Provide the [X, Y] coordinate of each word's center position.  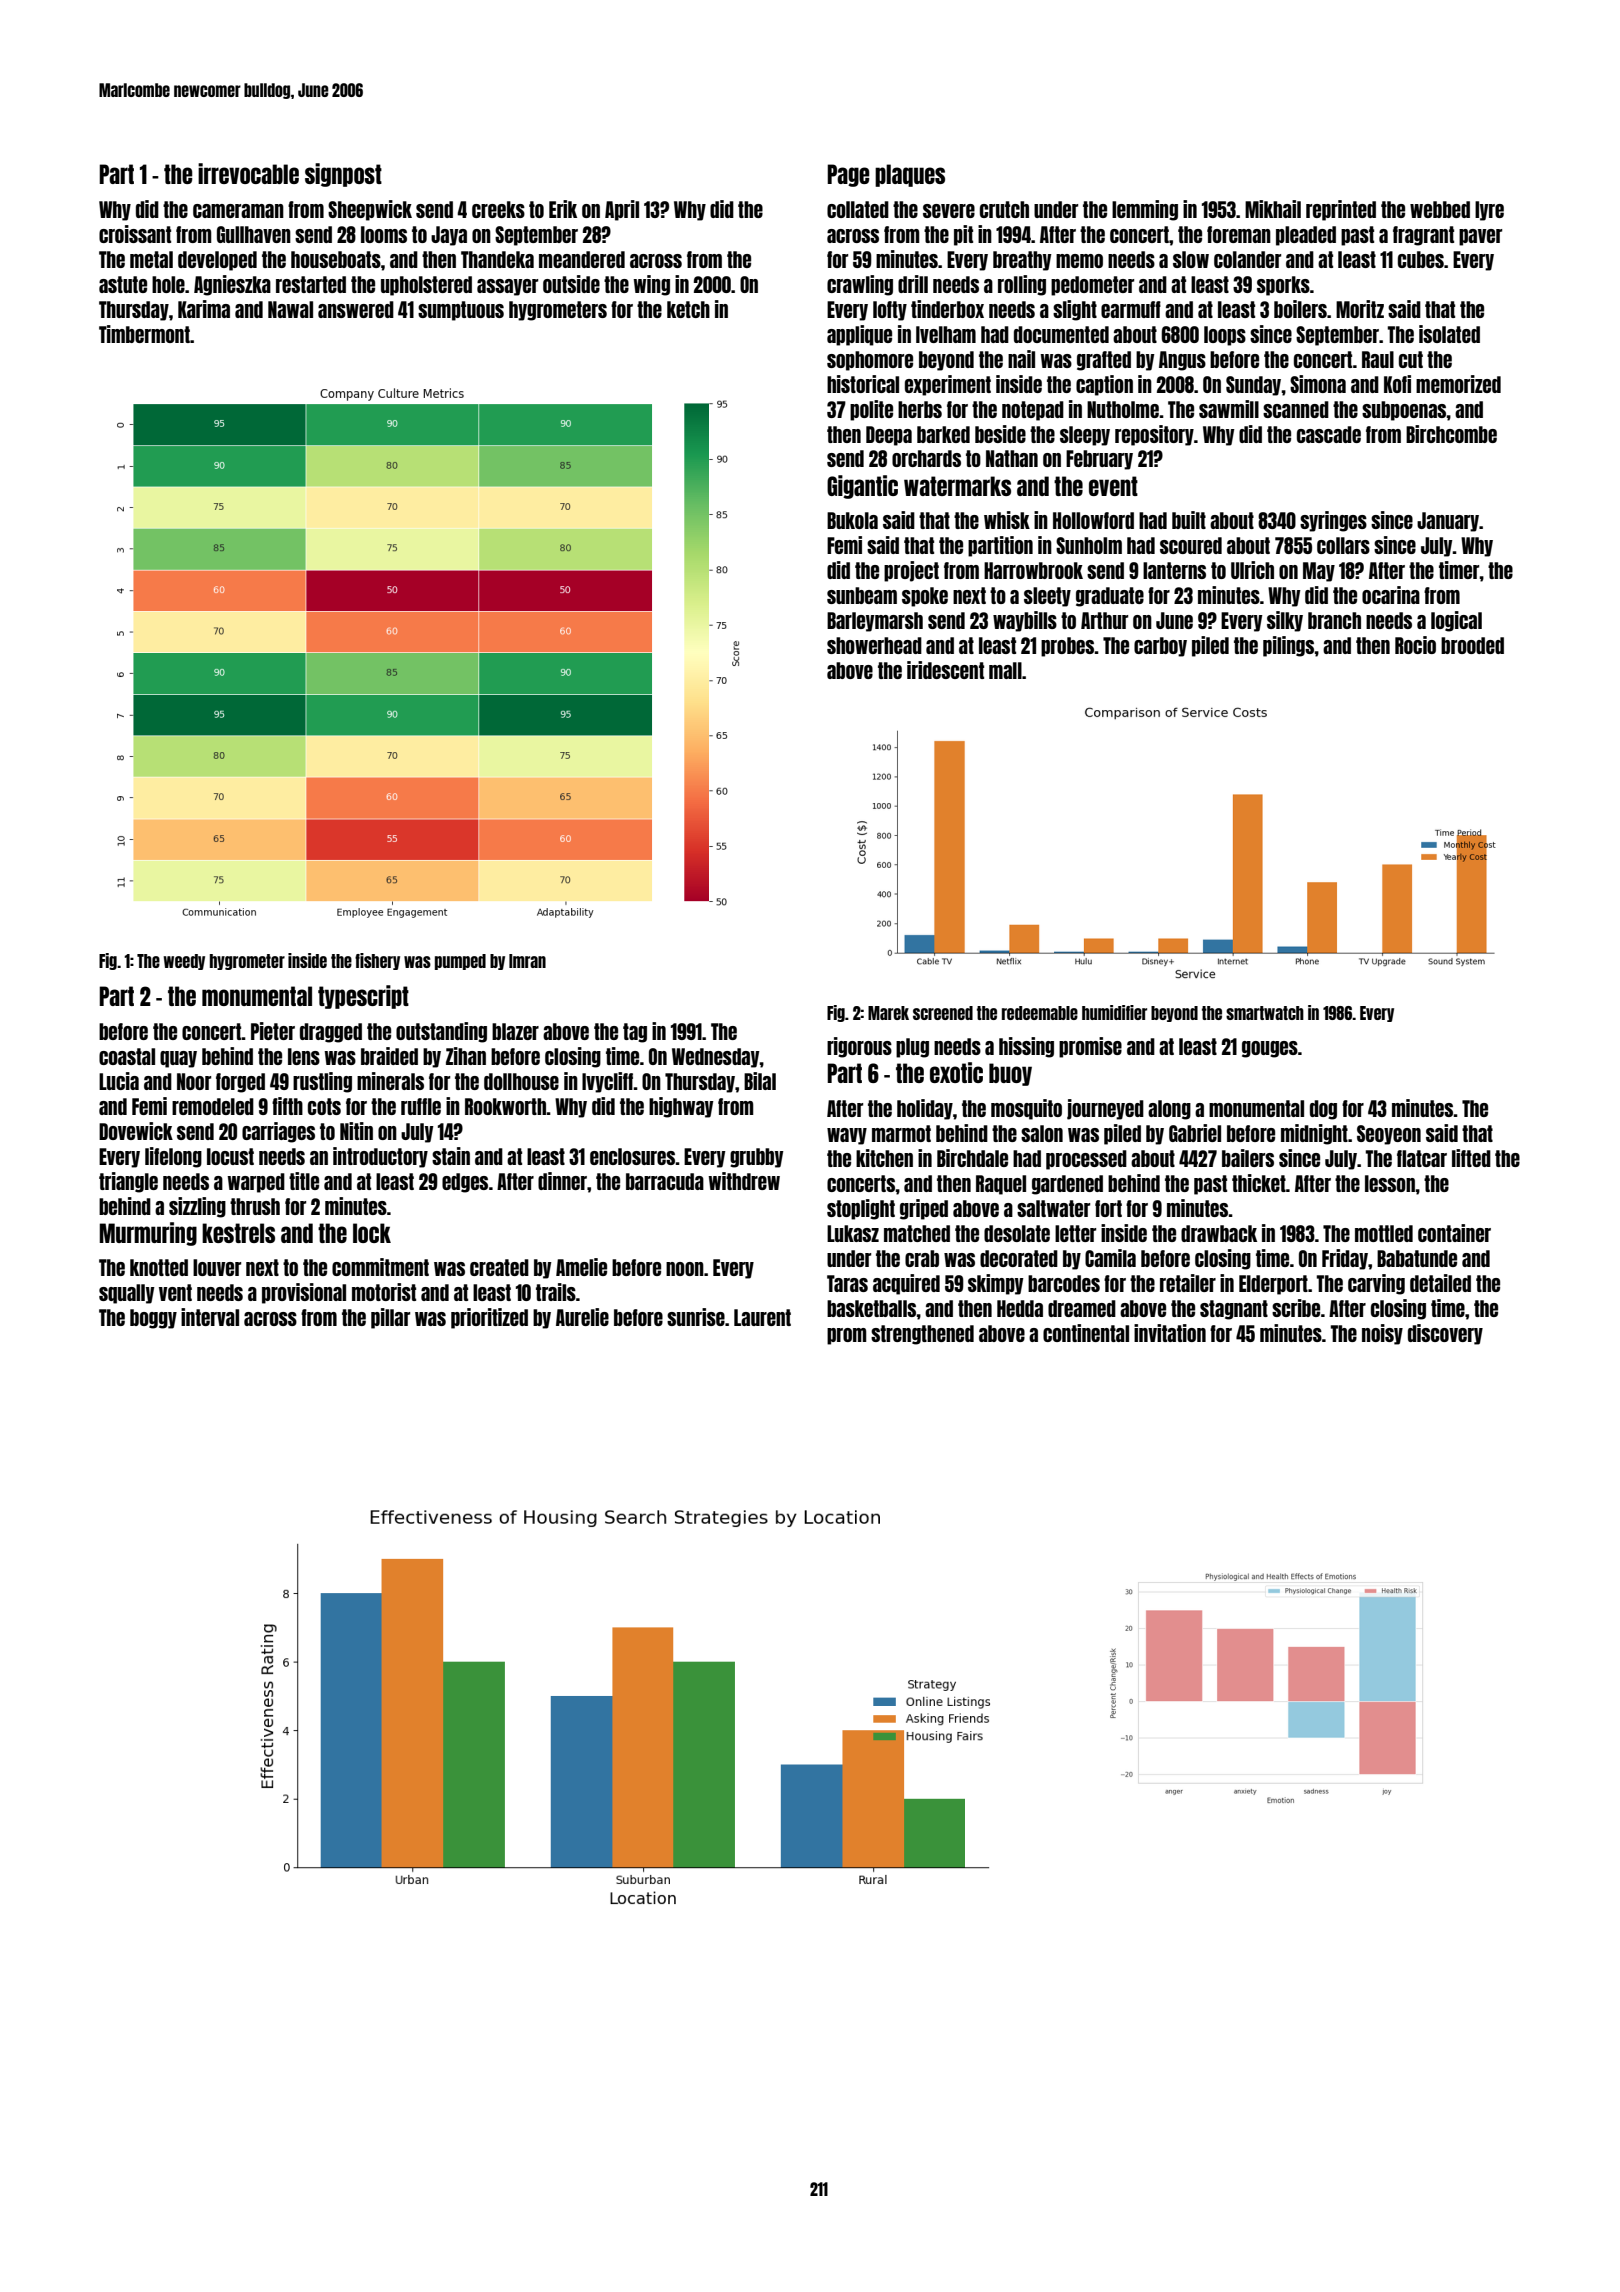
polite [871, 410]
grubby [757, 1158]
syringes [1333, 521]
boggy [153, 1319]
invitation [1170, 1333]
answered [356, 309]
